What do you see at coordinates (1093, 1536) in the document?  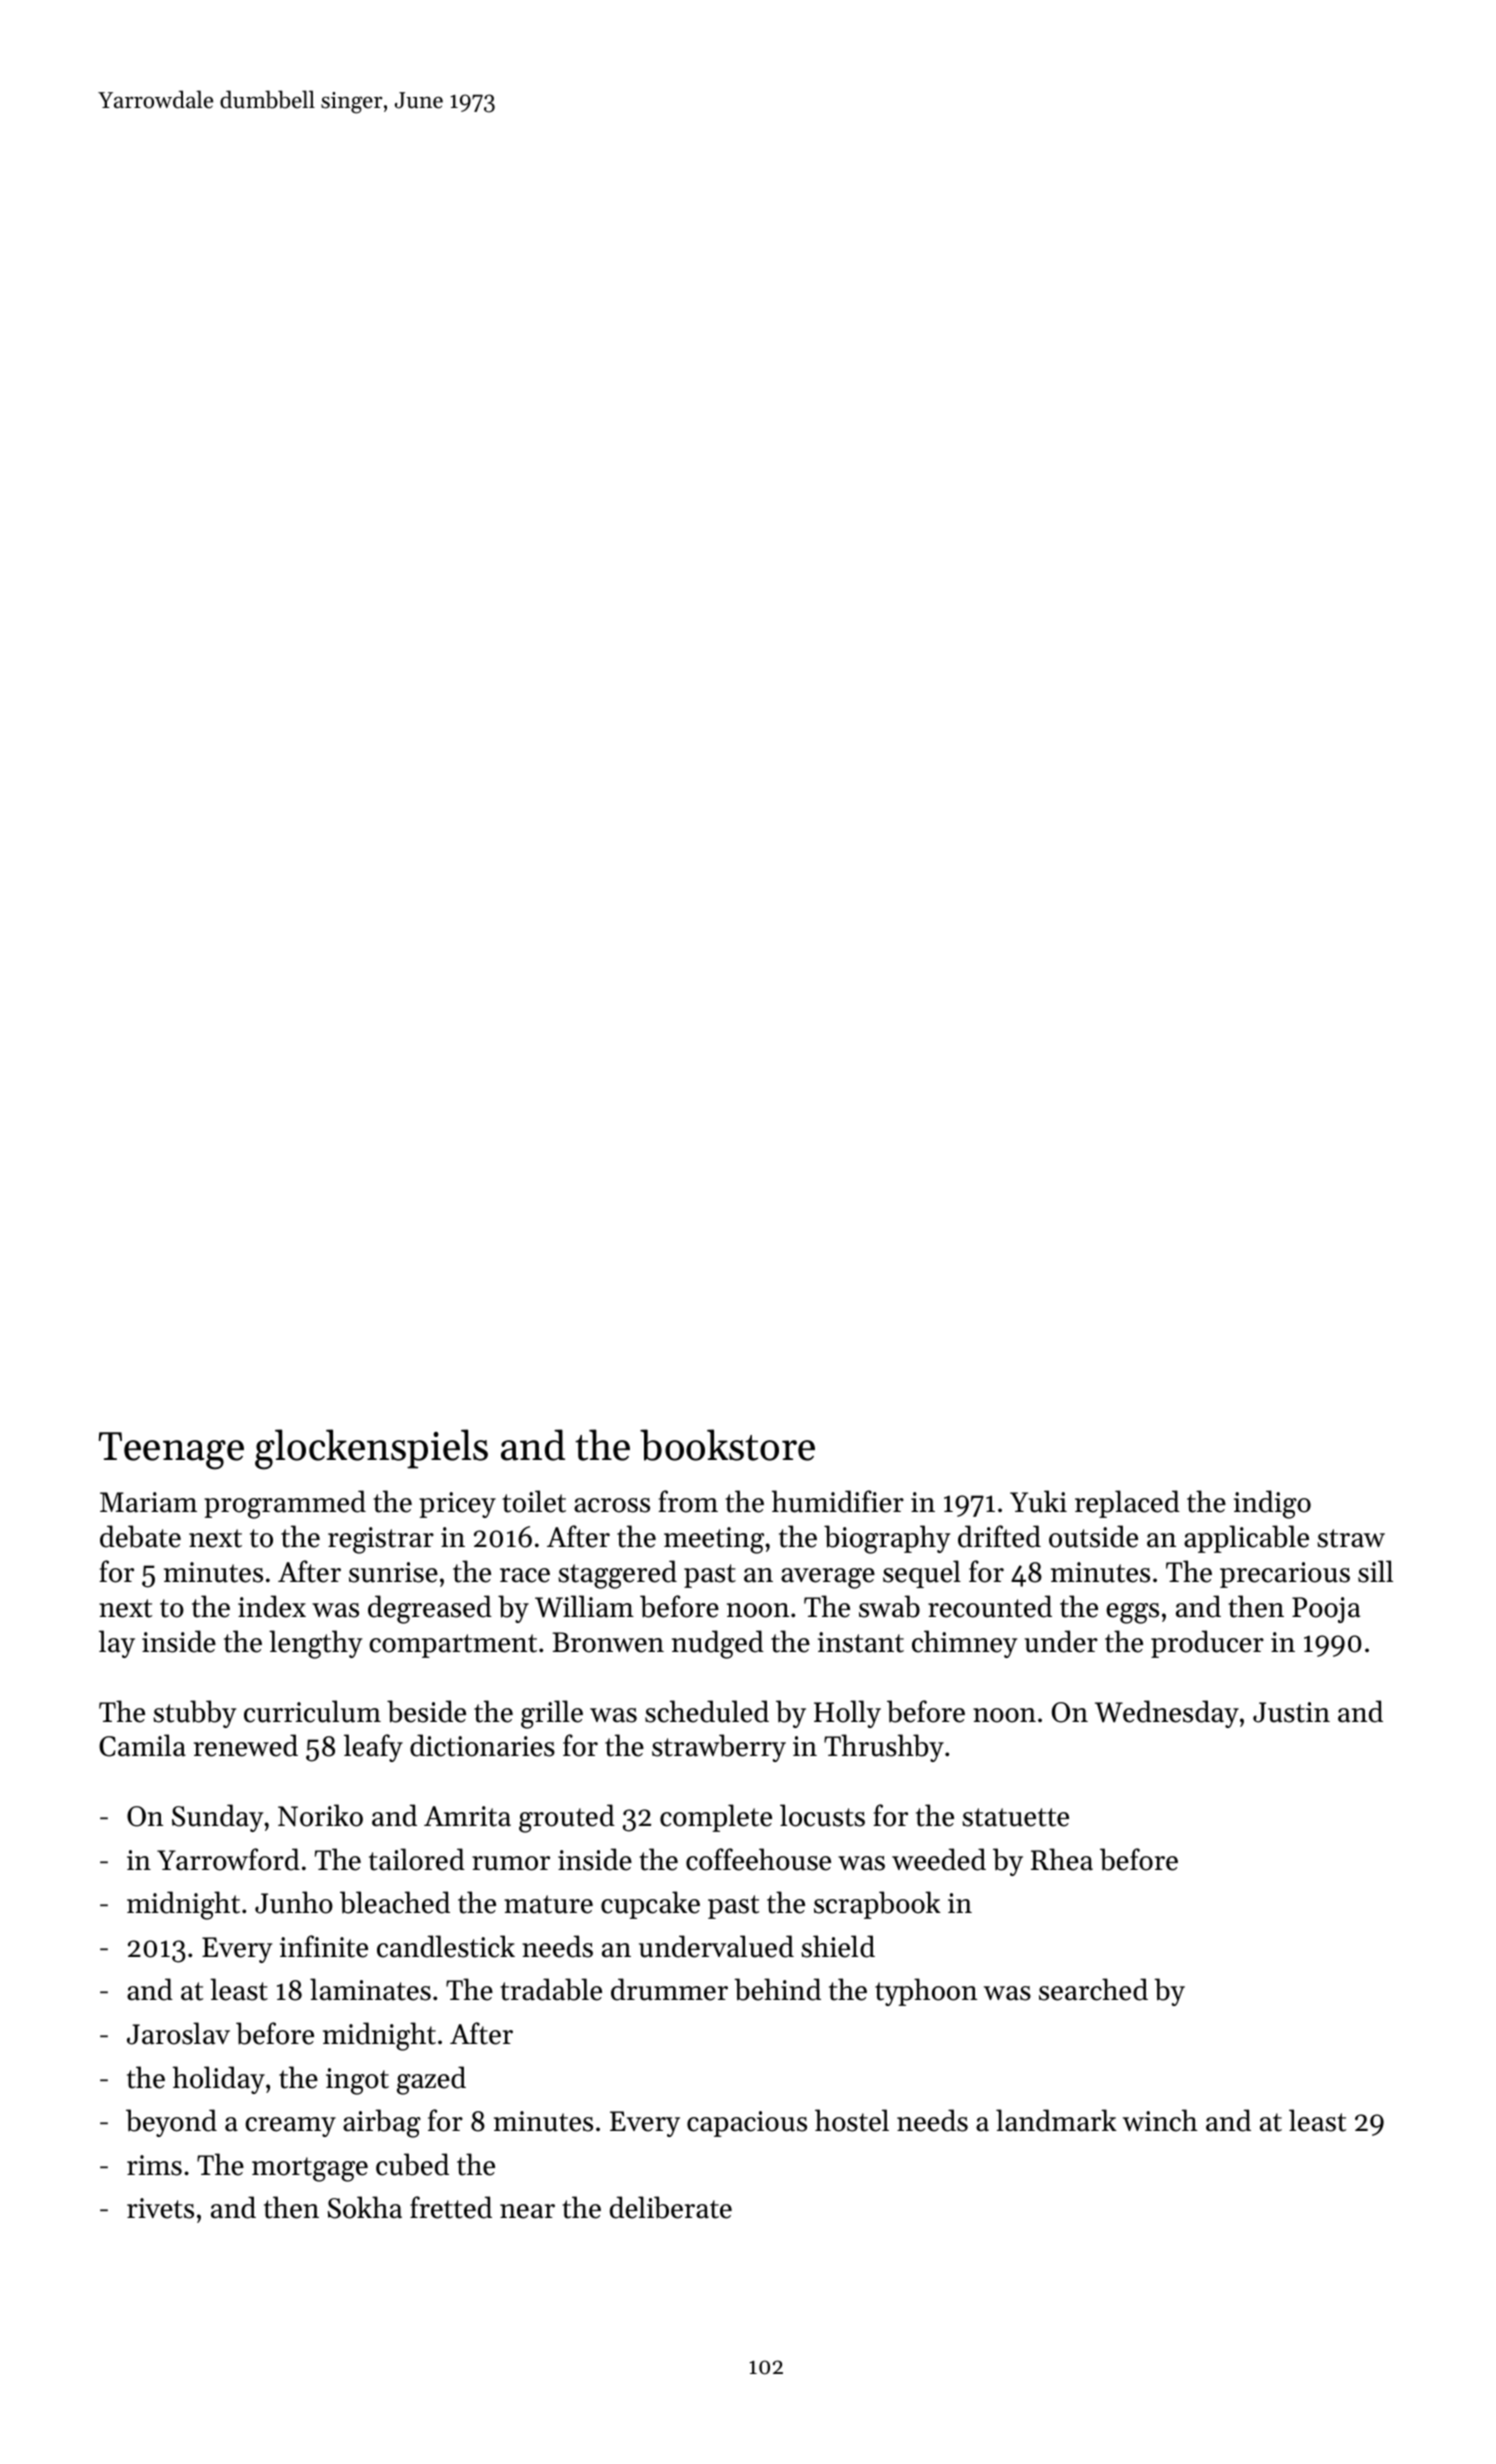 I see `outside` at bounding box center [1093, 1536].
